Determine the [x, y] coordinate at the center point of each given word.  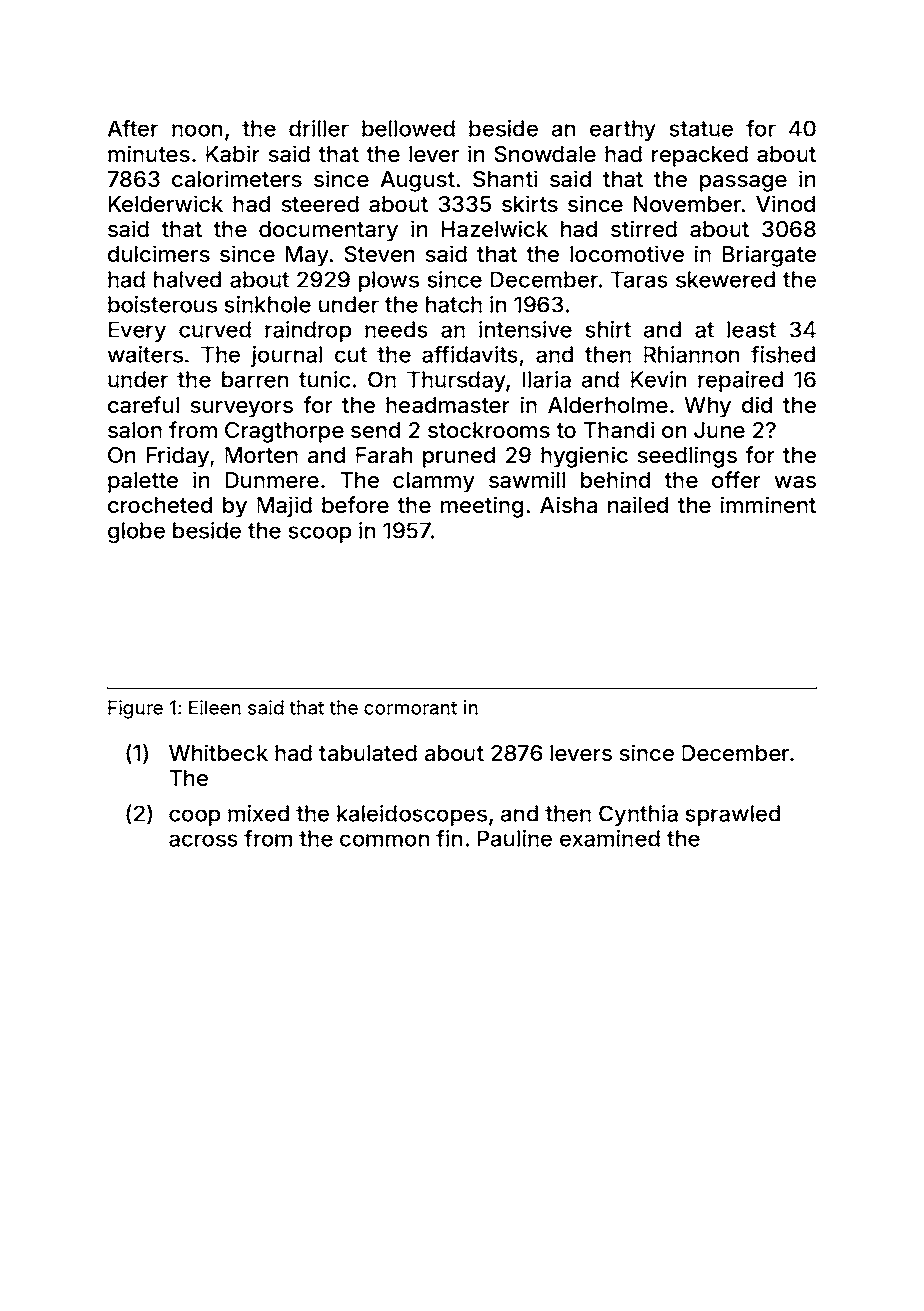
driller [319, 128]
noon [197, 130]
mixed [258, 813]
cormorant [410, 708]
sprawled [733, 815]
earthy [623, 130]
